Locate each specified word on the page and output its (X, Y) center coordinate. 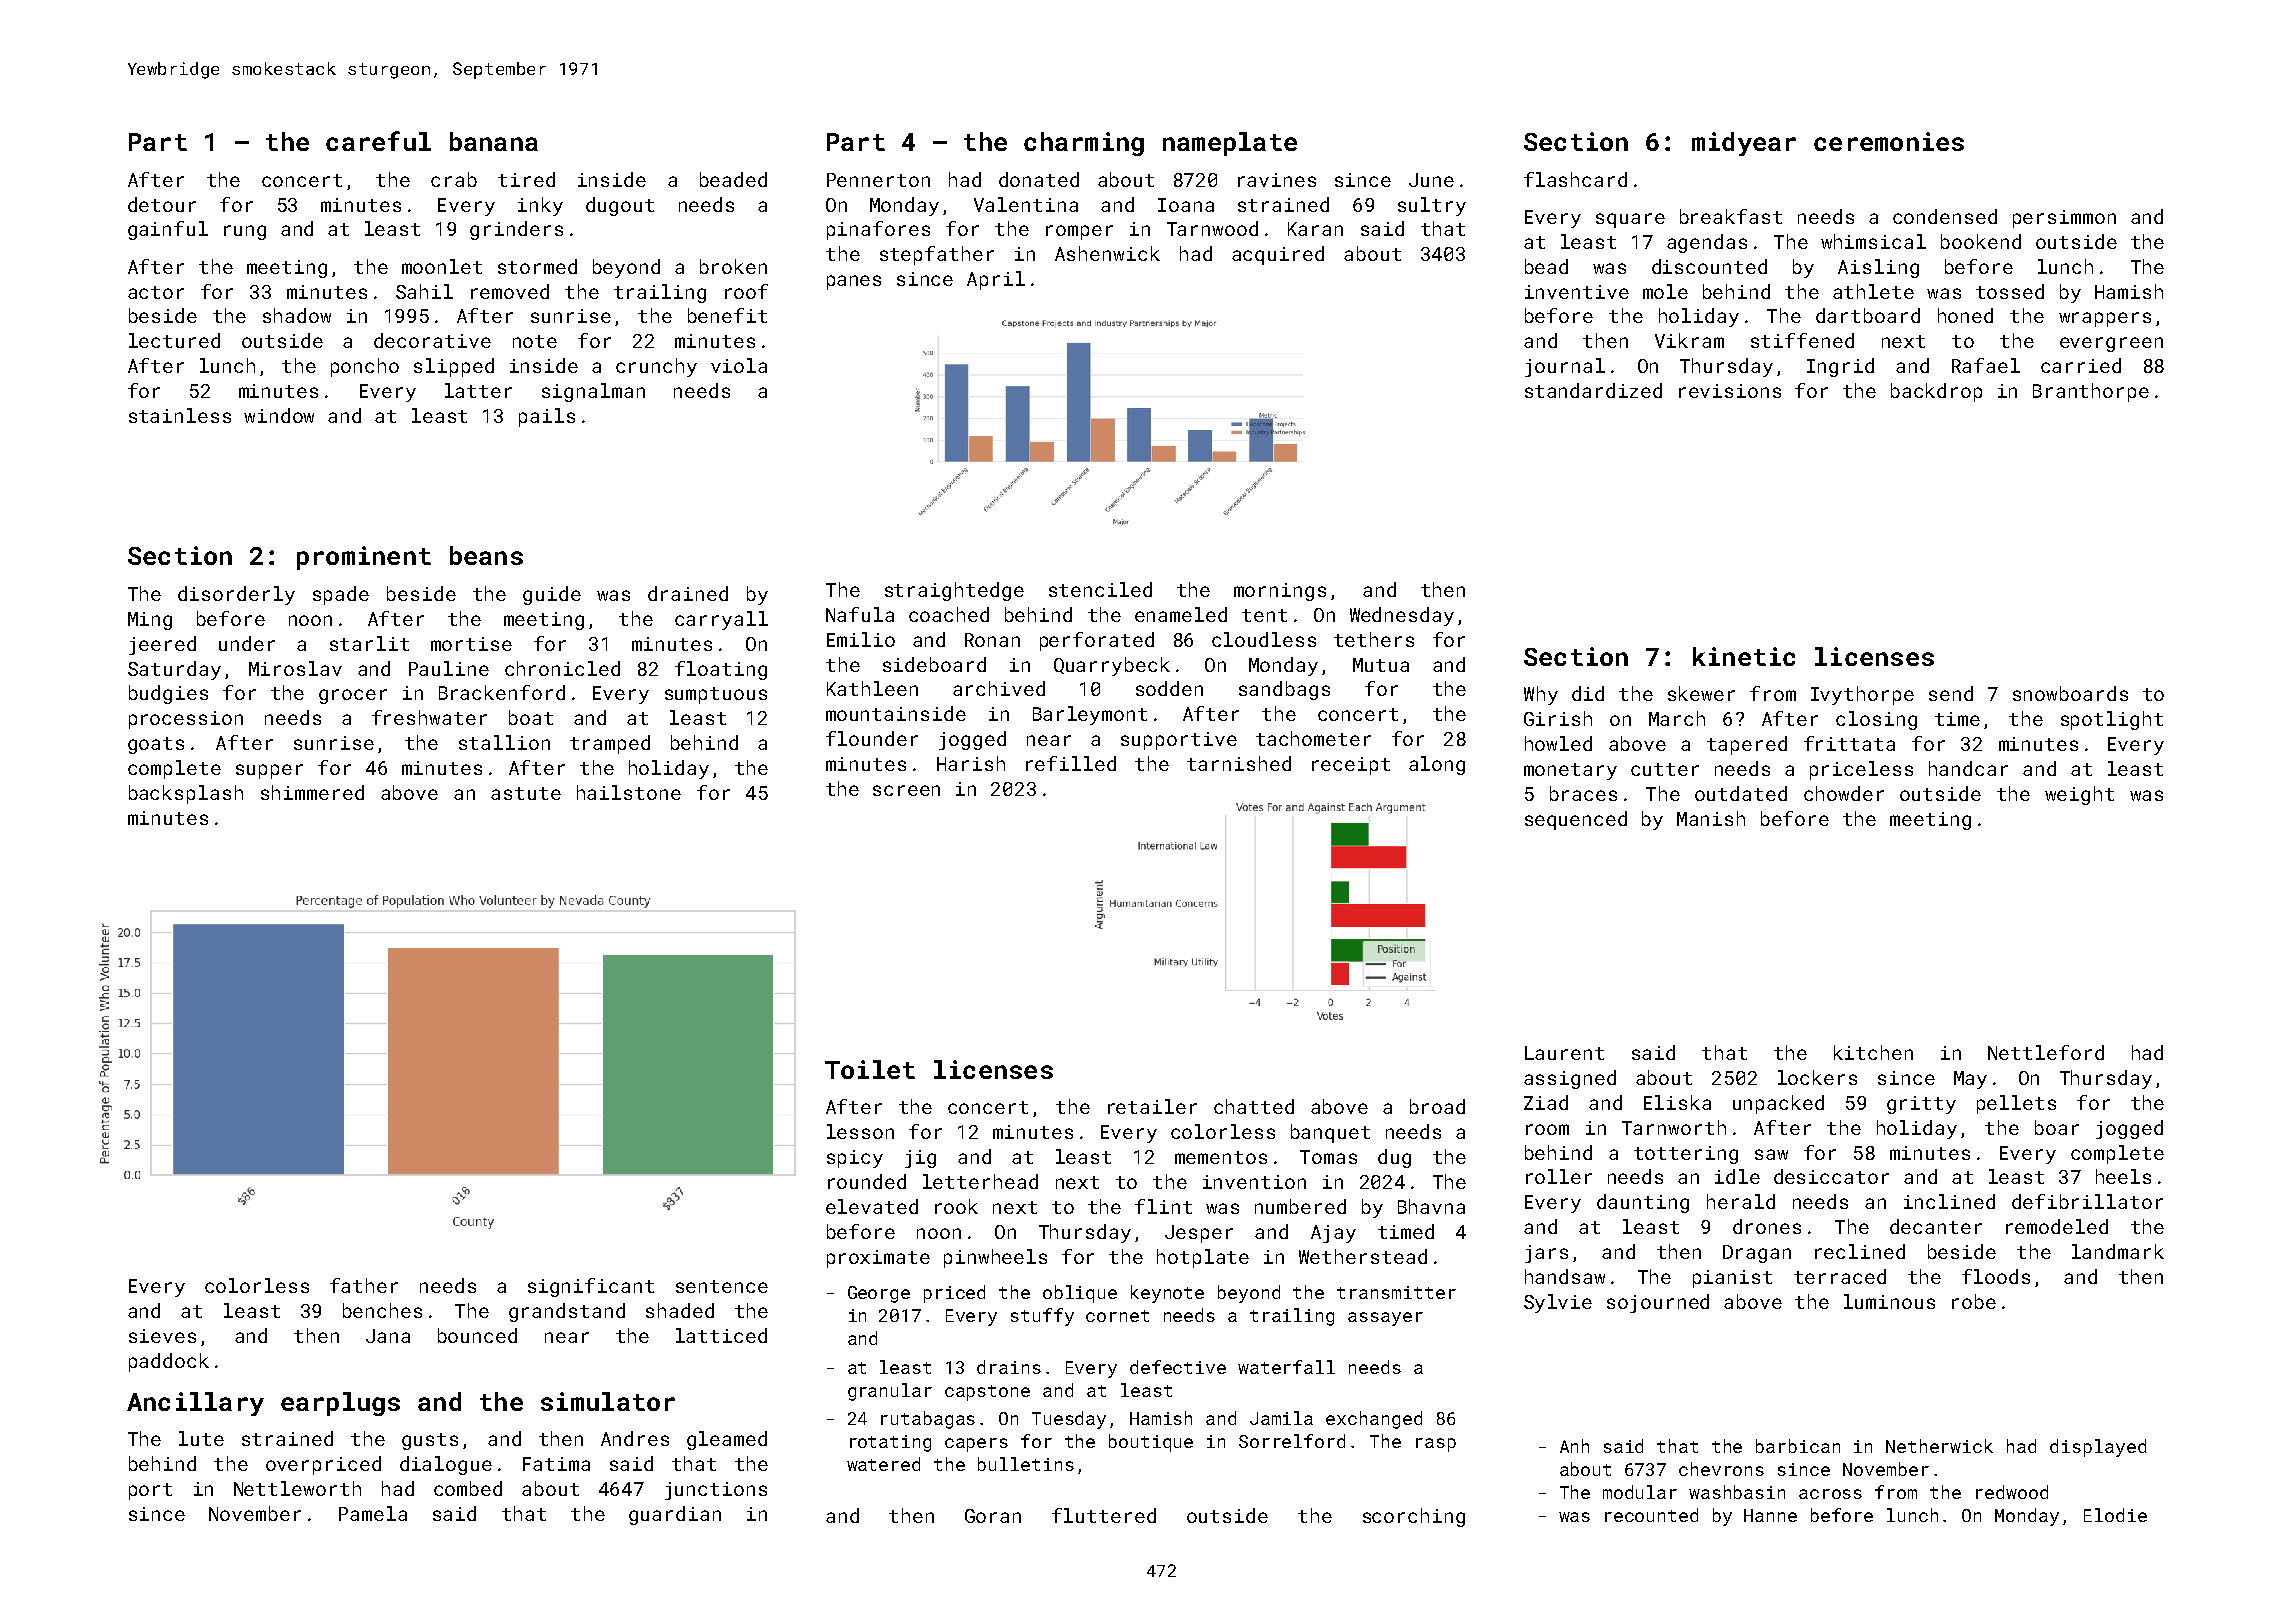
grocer (353, 696)
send (1951, 693)
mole (1665, 291)
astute (526, 793)
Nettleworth (297, 1488)
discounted (1709, 266)
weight (2079, 795)
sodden (1169, 688)
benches (382, 1310)
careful (378, 141)
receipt (1351, 766)
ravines (1277, 180)
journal (1565, 367)
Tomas (1328, 1157)
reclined (1860, 1251)
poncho (365, 367)
